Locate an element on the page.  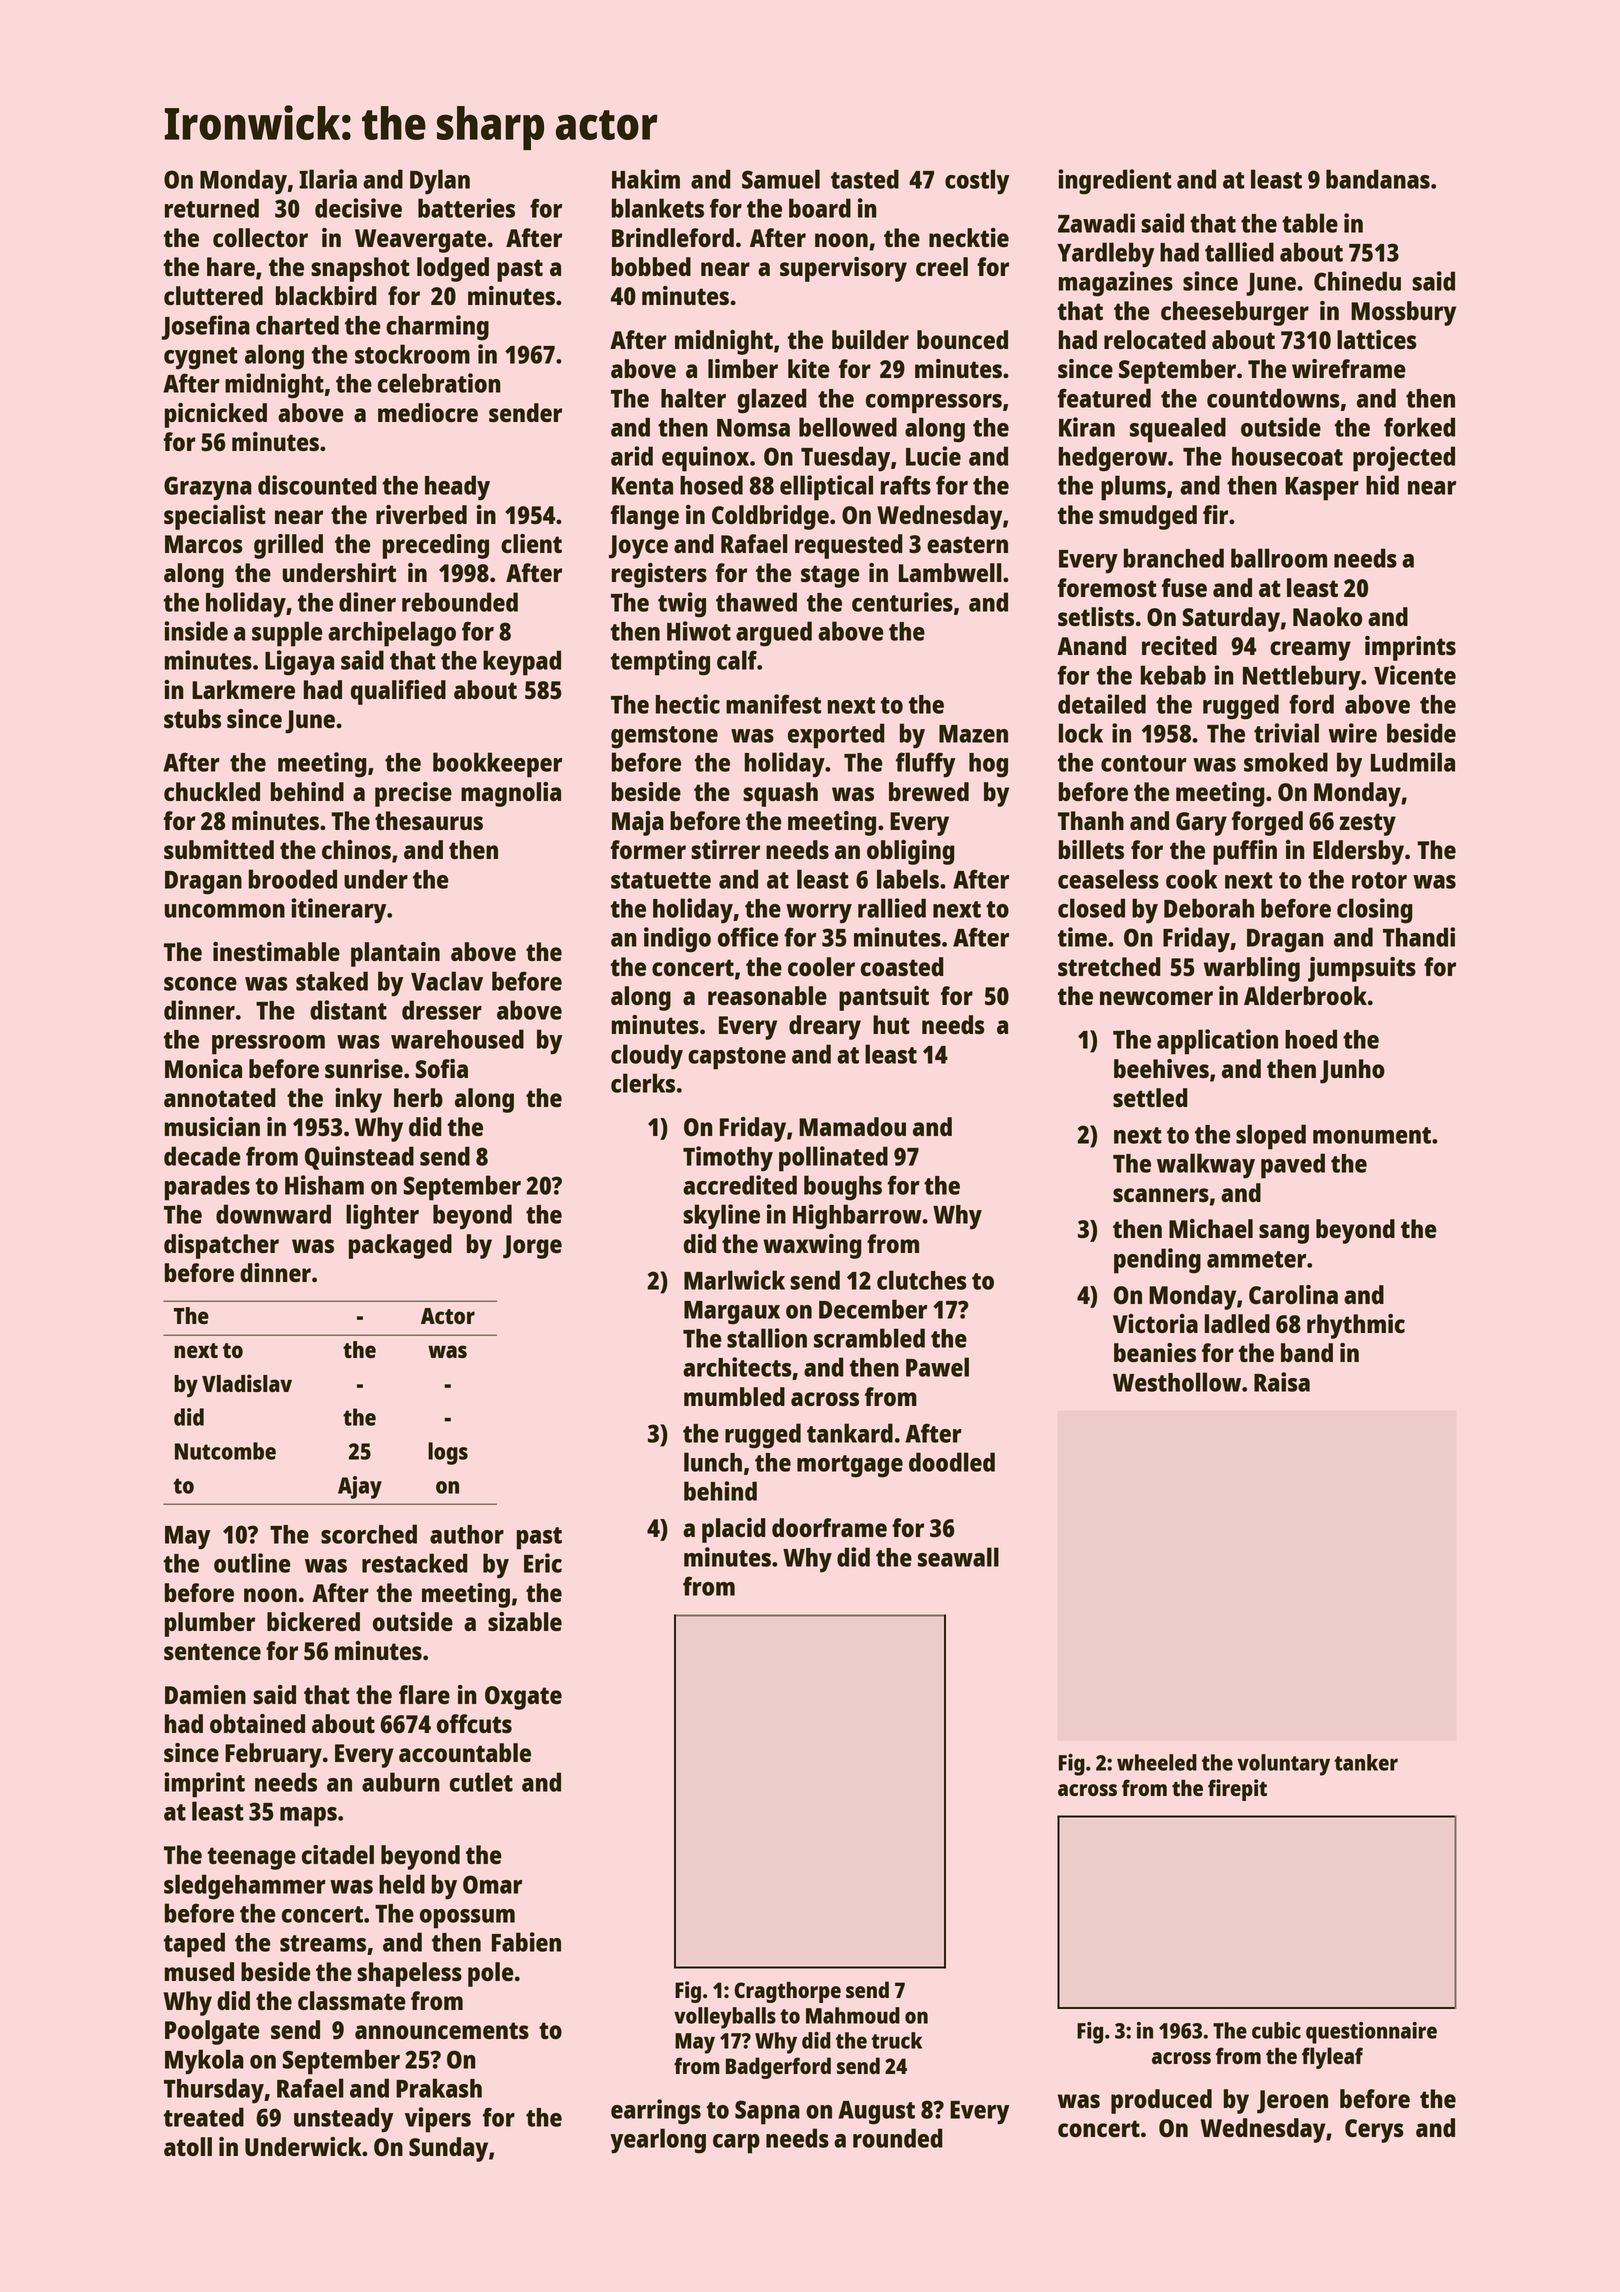
bickered is located at coordinates (313, 1621).
